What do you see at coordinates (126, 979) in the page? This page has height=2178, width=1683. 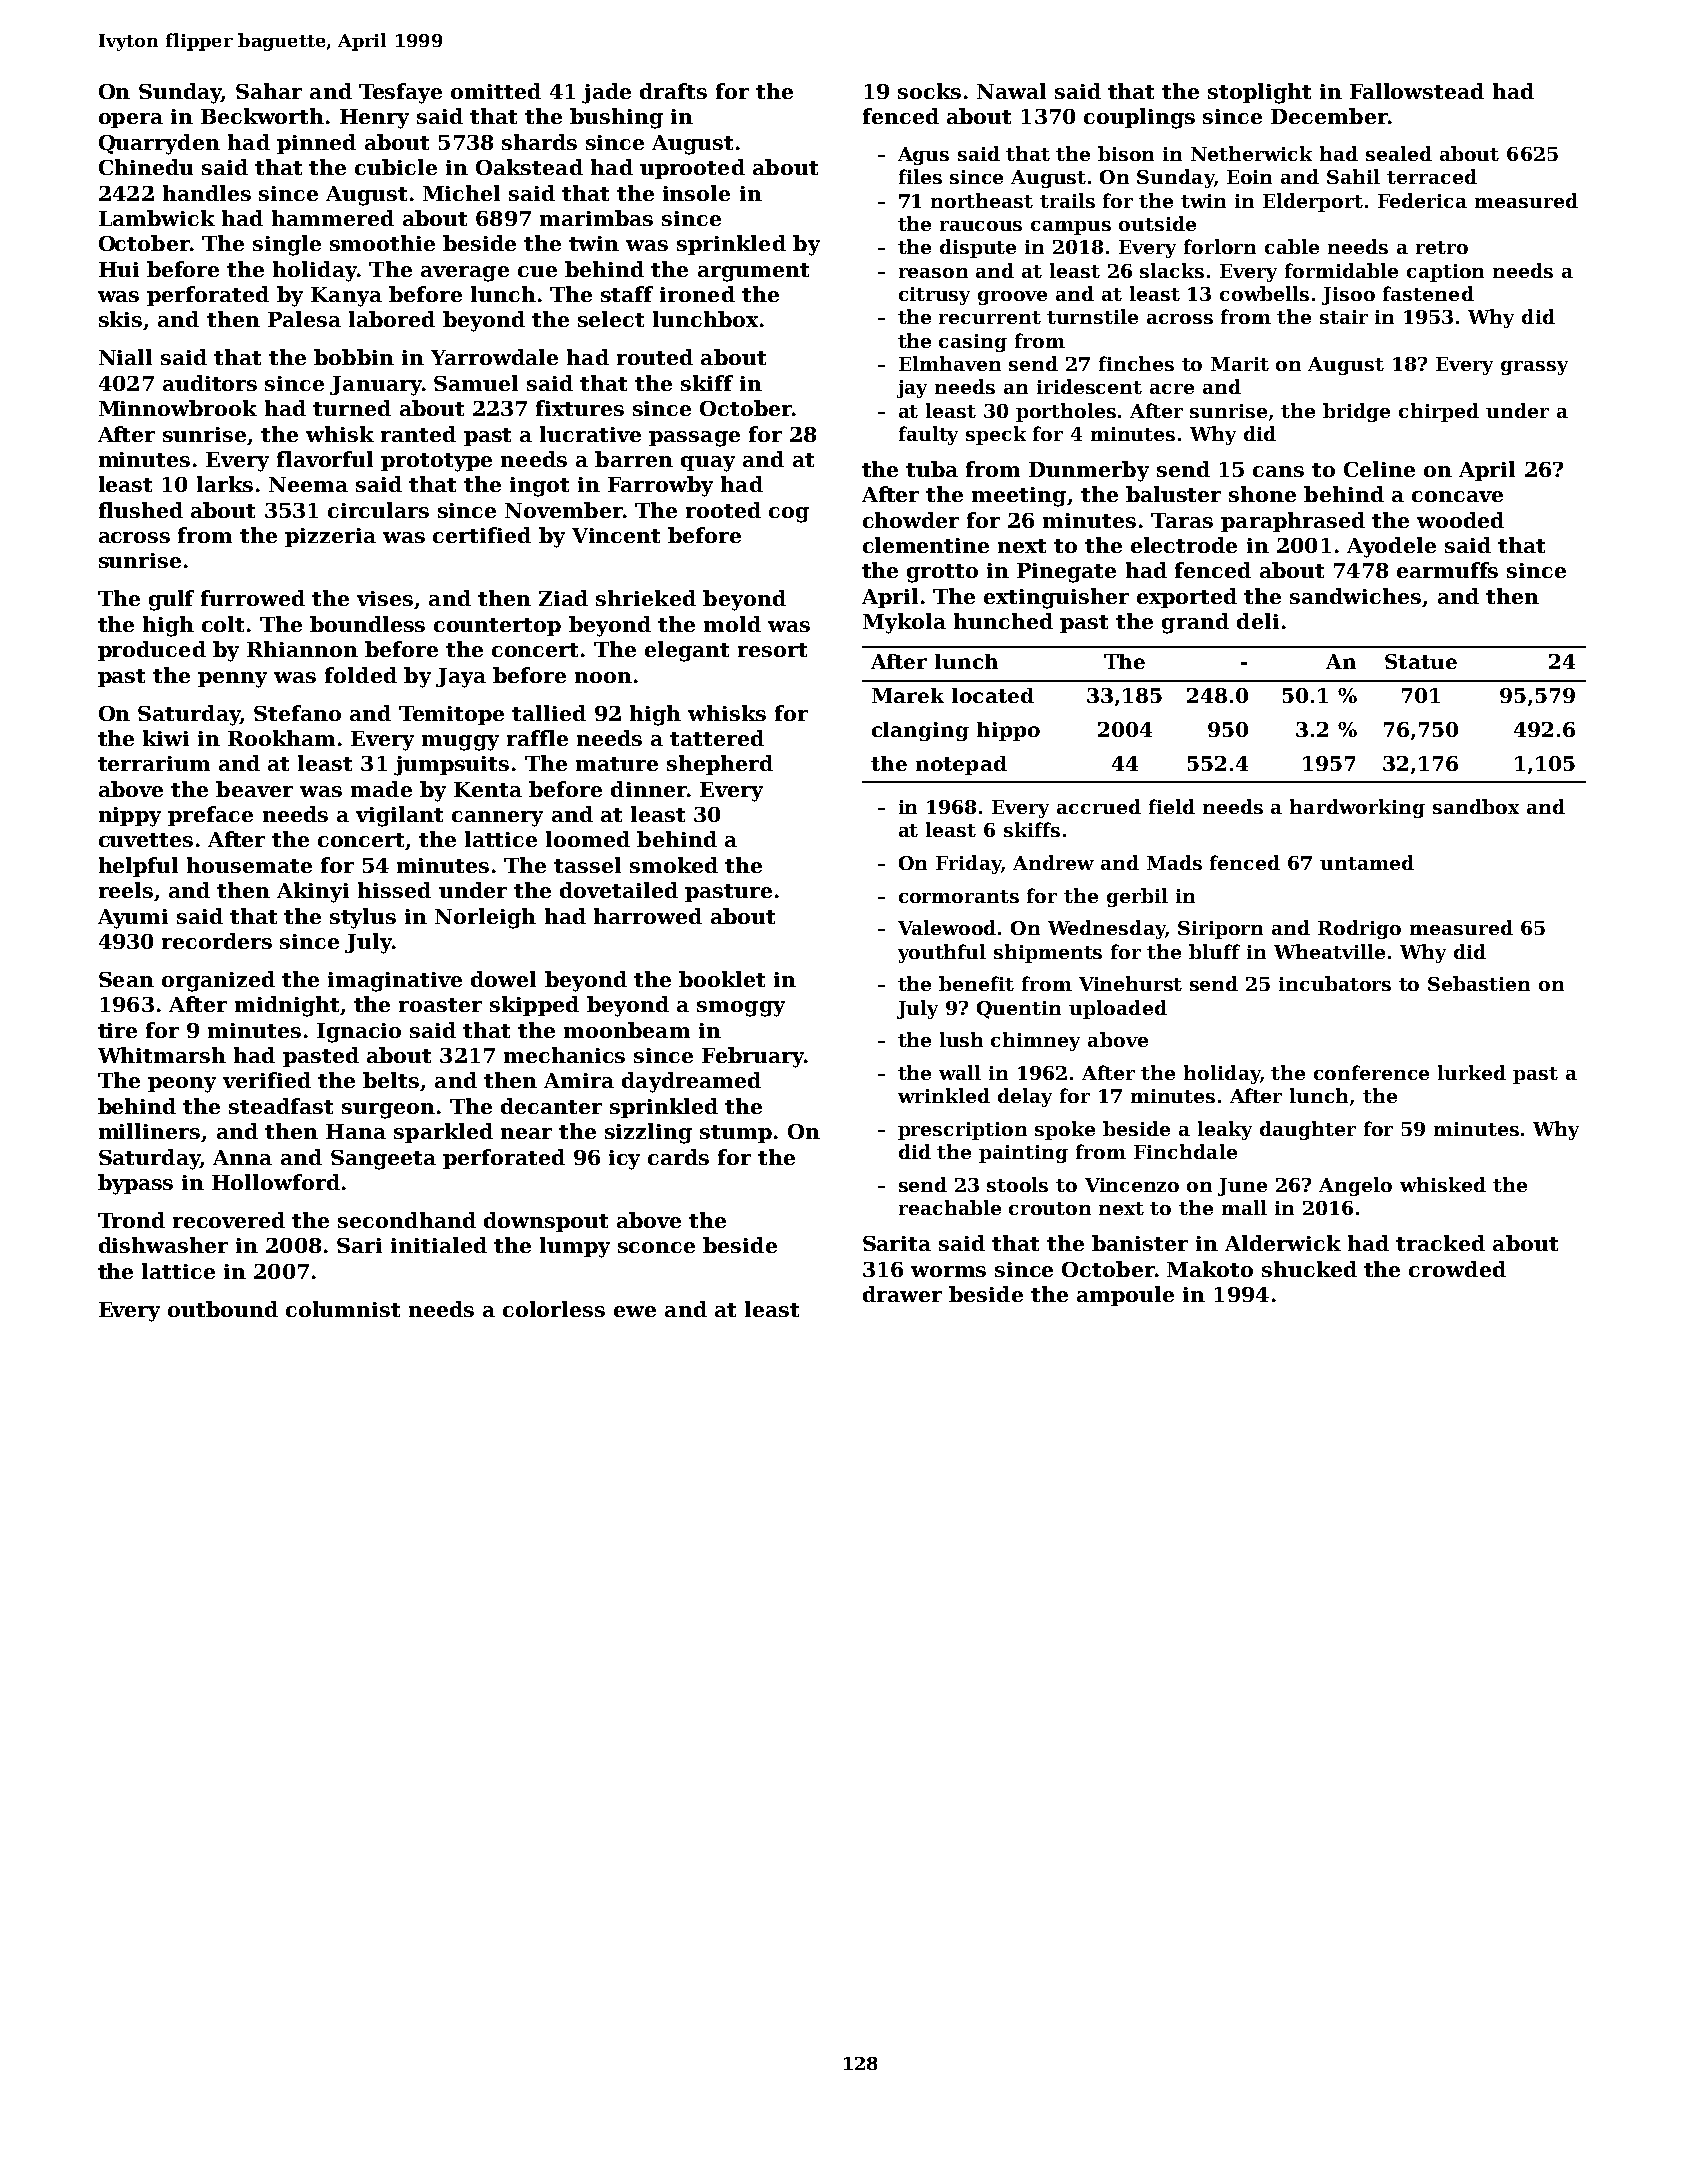 I see `Sean` at bounding box center [126, 979].
